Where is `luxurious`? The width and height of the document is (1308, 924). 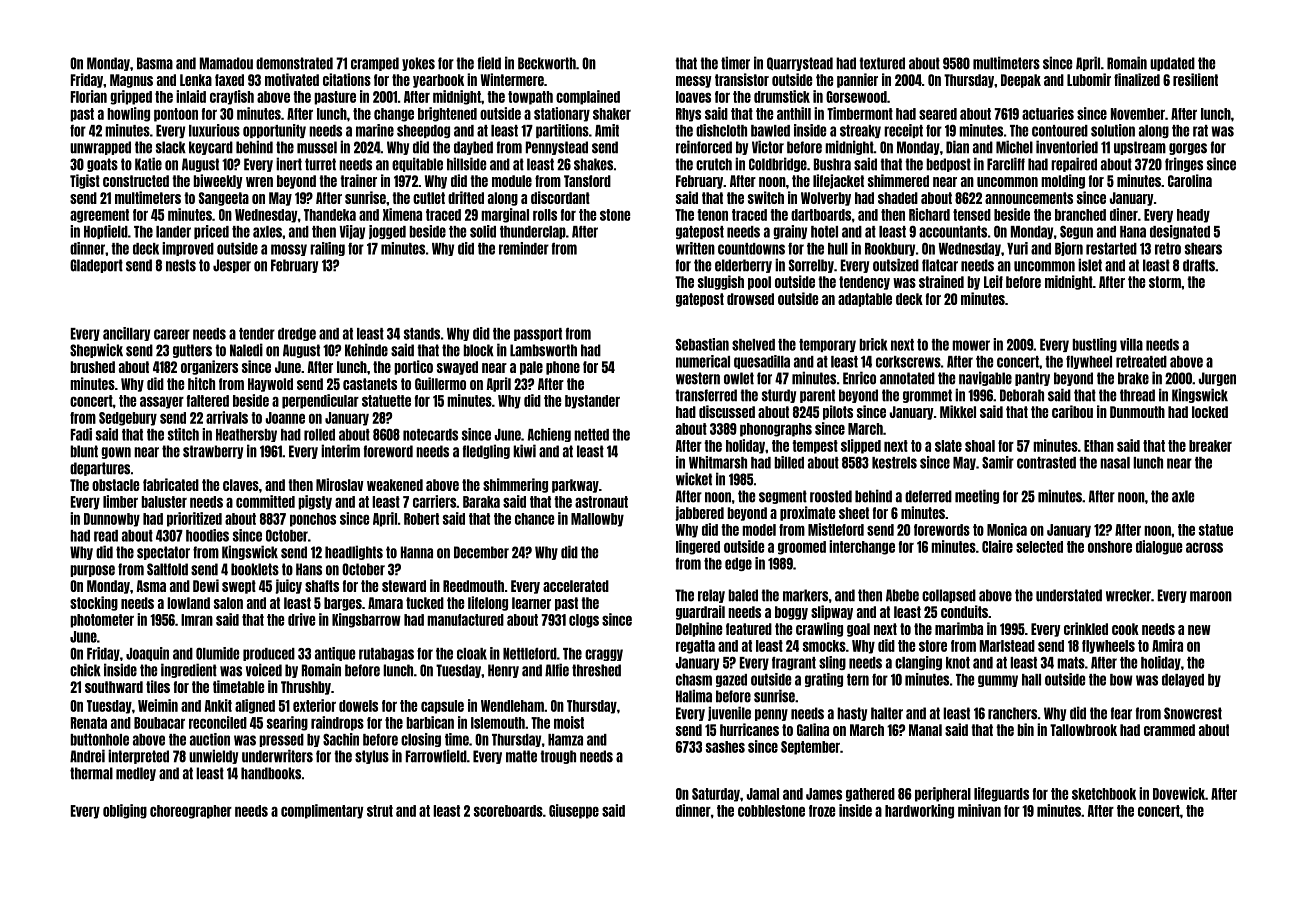
luxurious is located at coordinates (214, 130).
